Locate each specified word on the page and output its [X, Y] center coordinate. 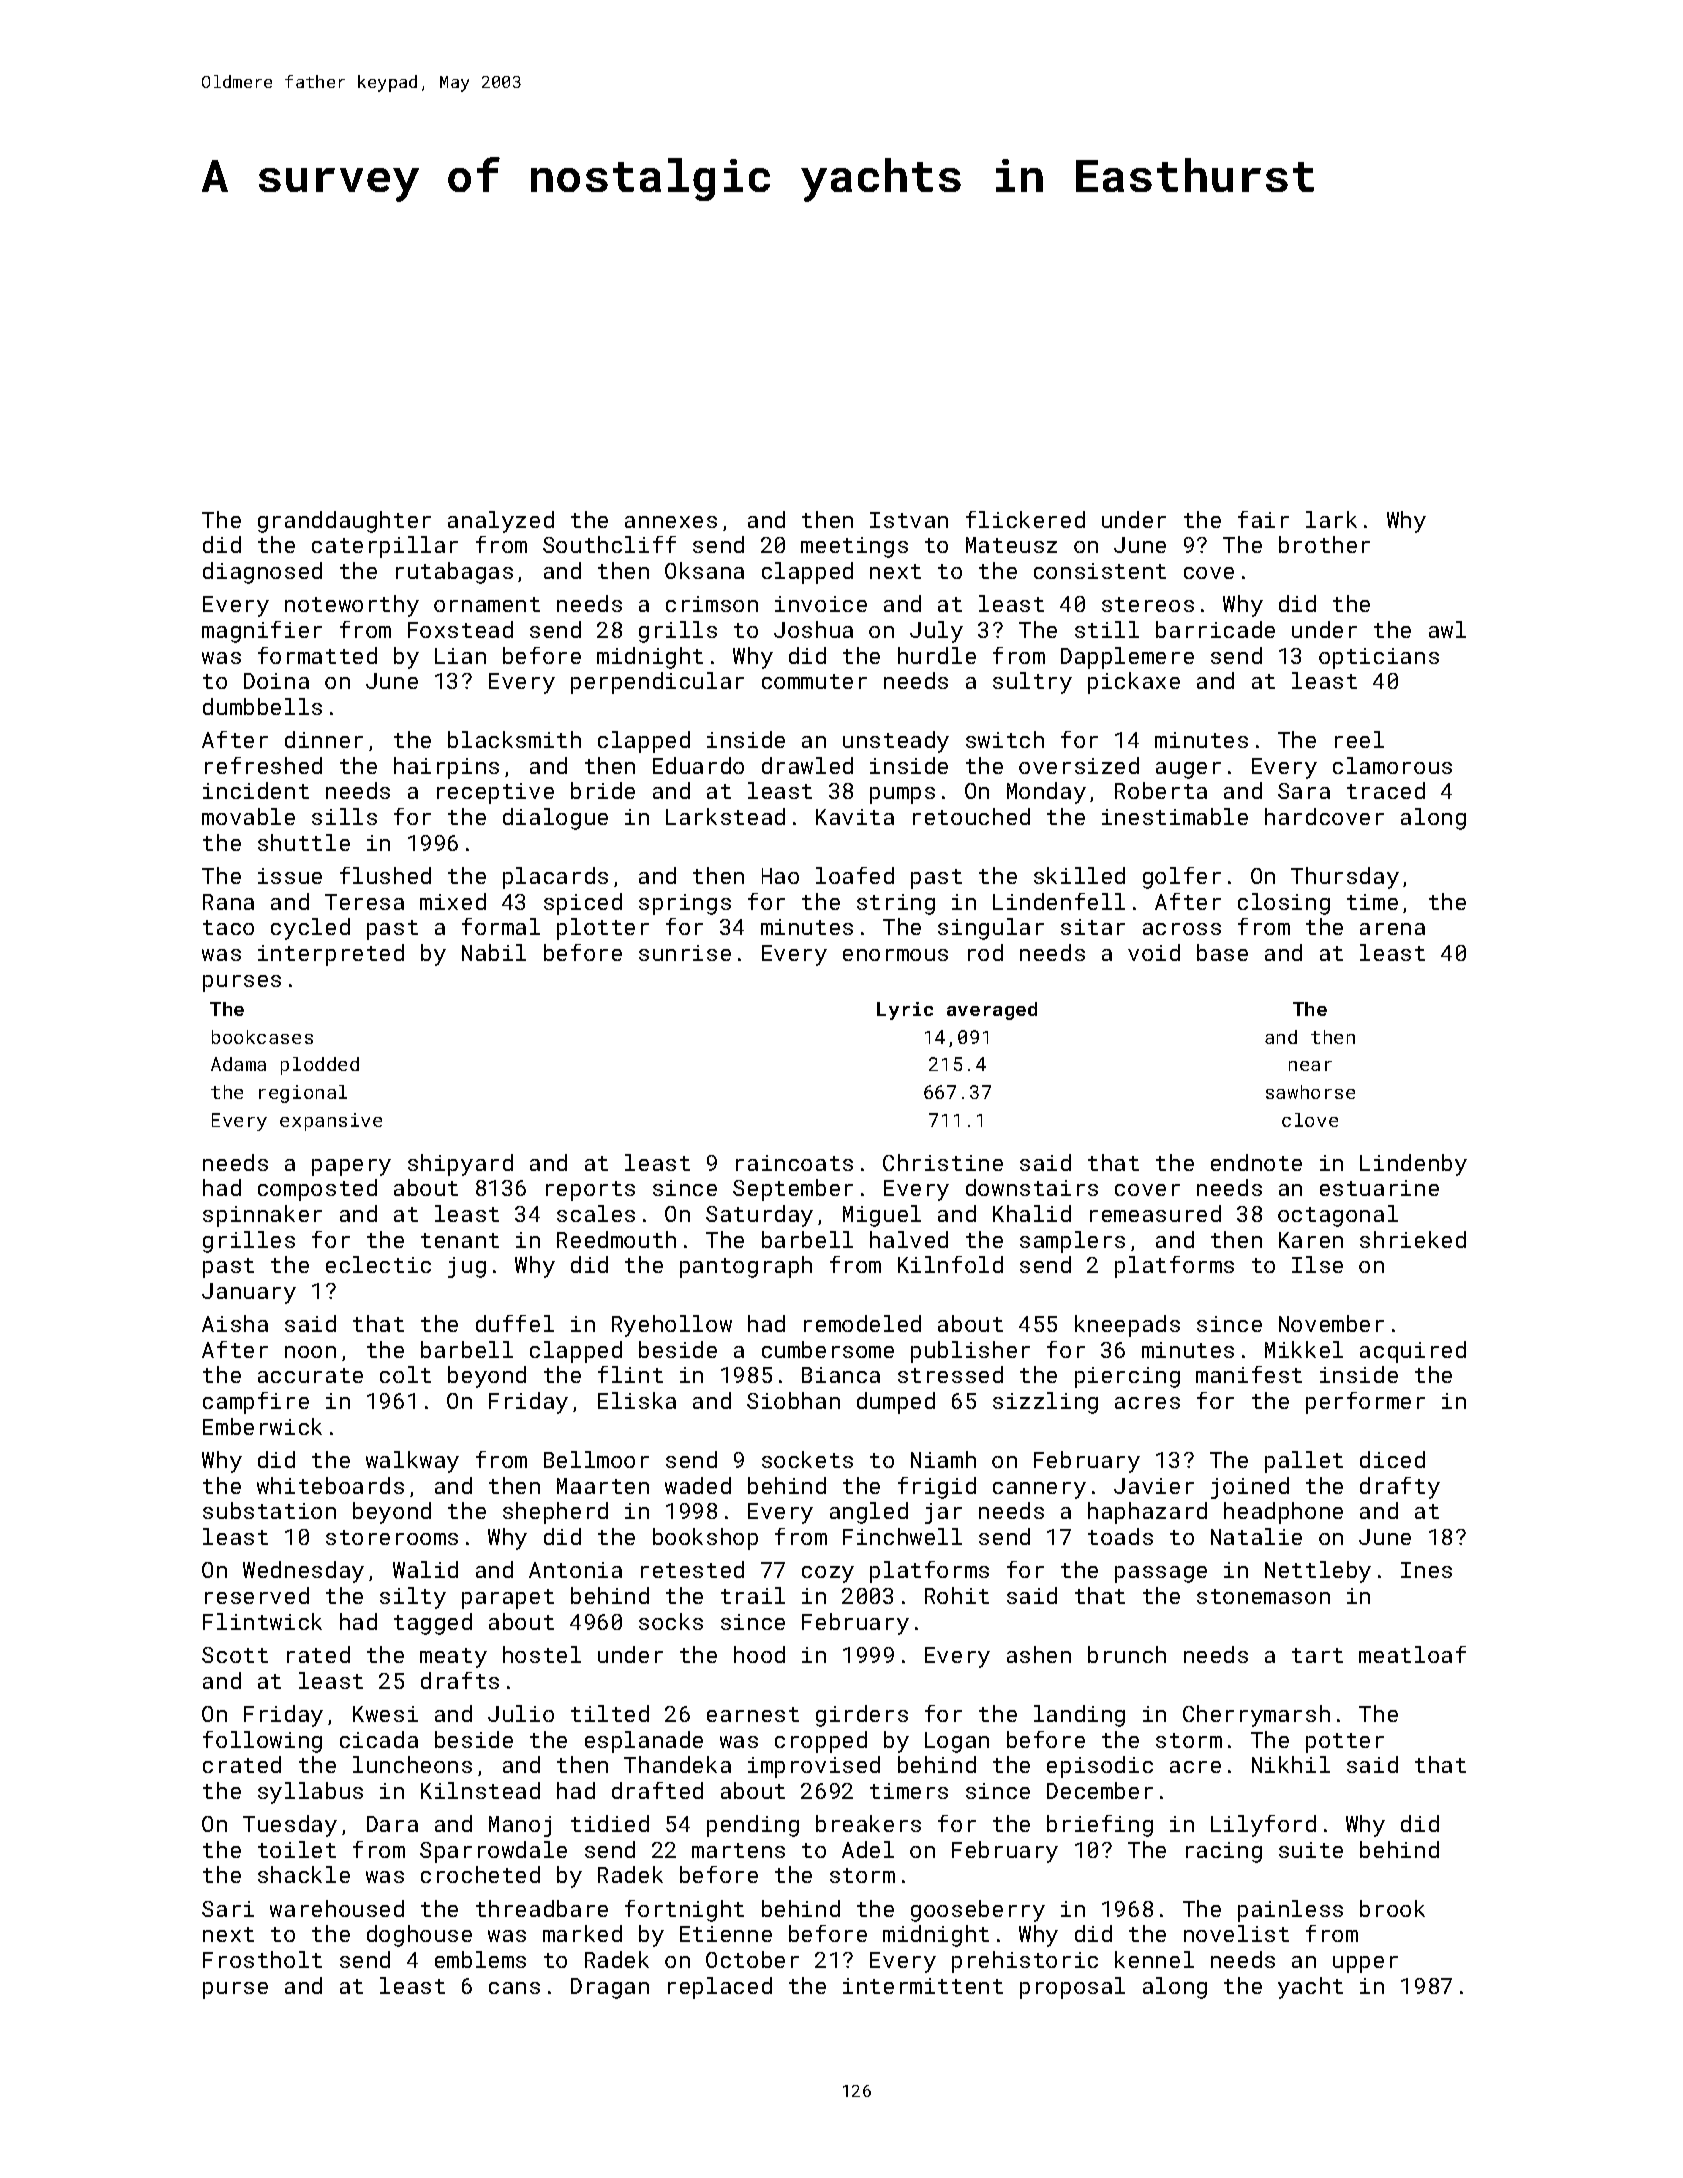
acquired [1413, 1352]
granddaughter [344, 522]
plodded [320, 1066]
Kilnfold [950, 1264]
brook [1392, 1908]
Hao [780, 876]
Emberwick [262, 1426]
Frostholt [262, 1959]
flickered [1025, 519]
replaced [720, 1988]
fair [1263, 519]
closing [1284, 904]
